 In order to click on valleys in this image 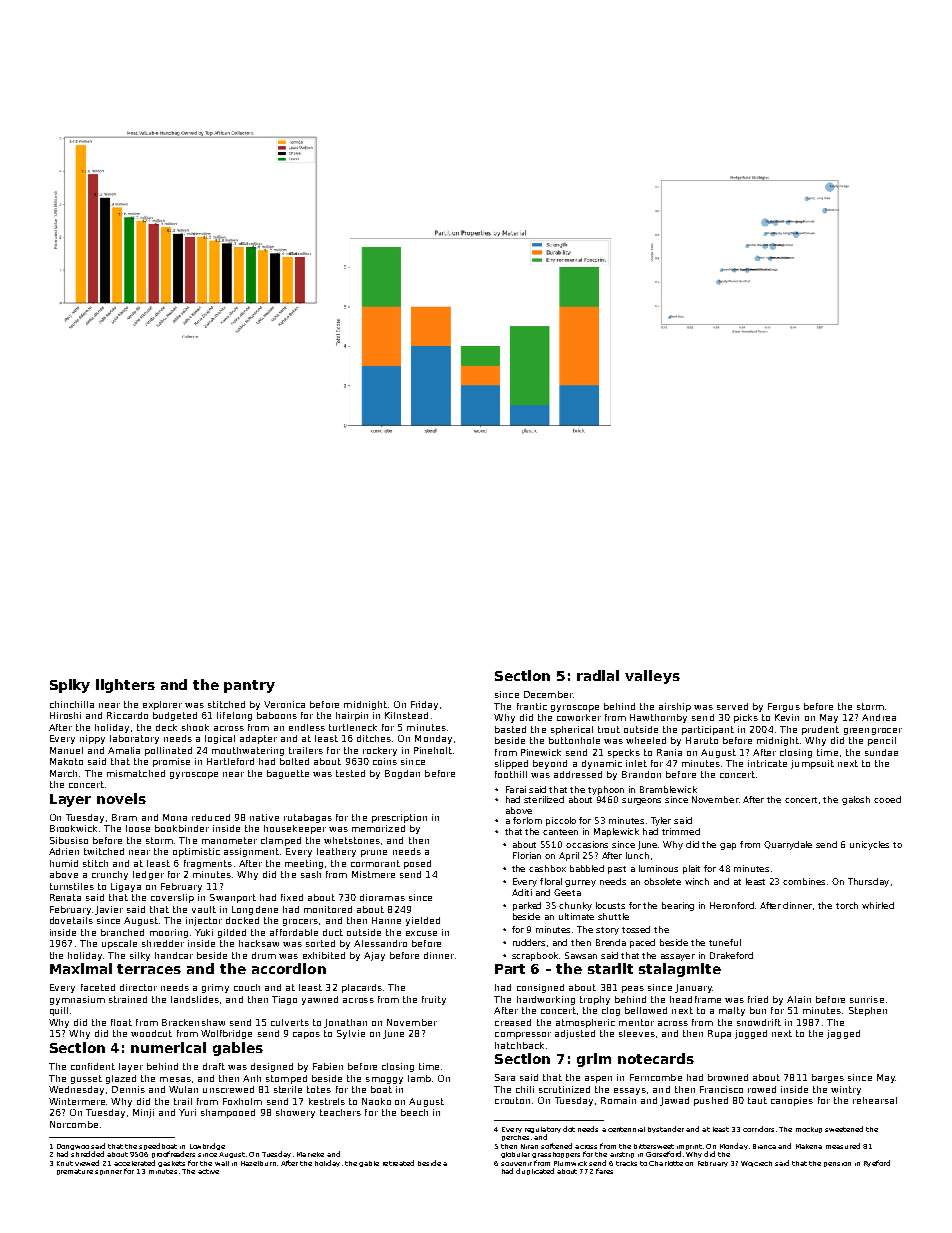, I will do `click(652, 677)`.
